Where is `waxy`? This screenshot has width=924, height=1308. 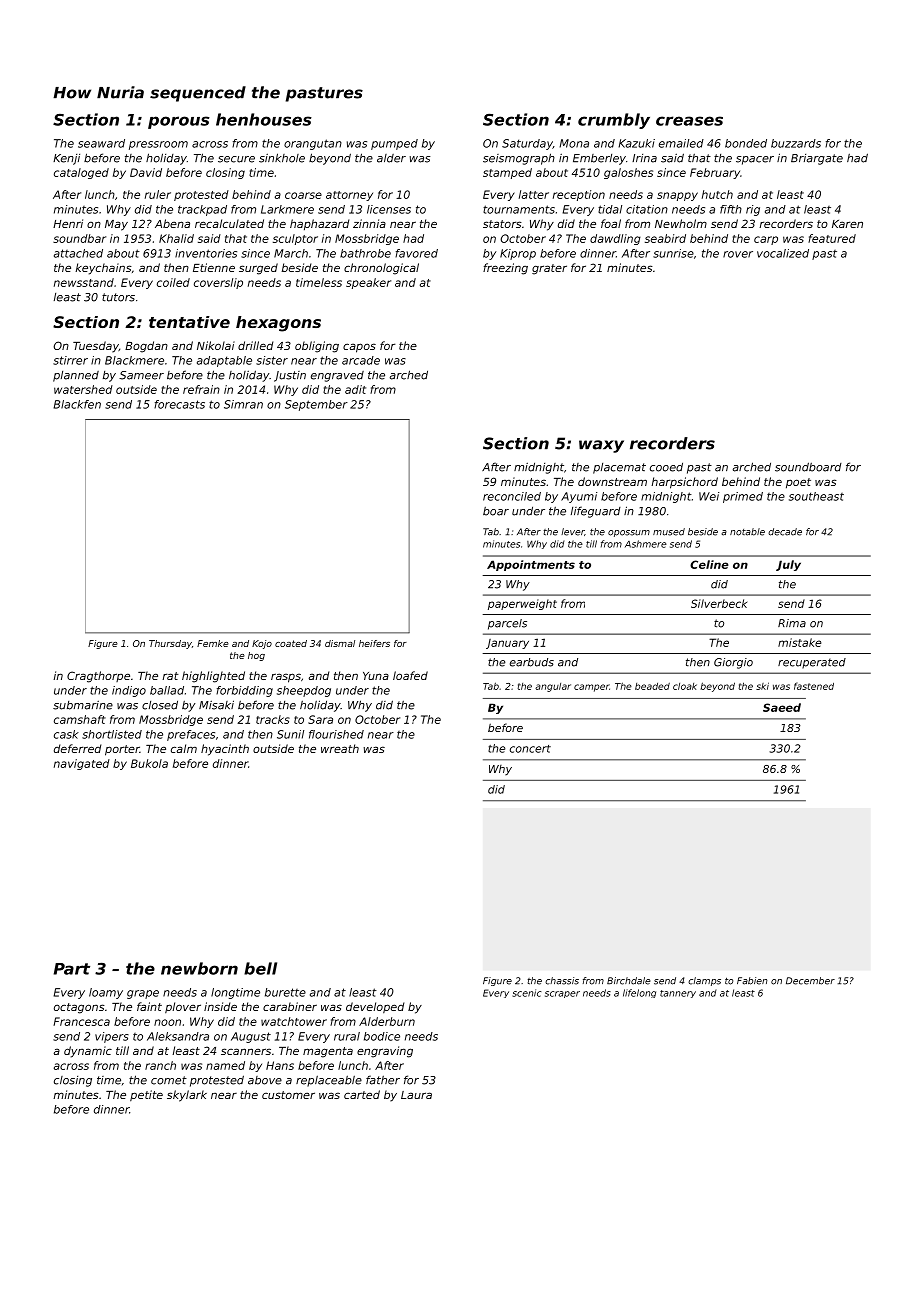
waxy is located at coordinates (601, 446).
